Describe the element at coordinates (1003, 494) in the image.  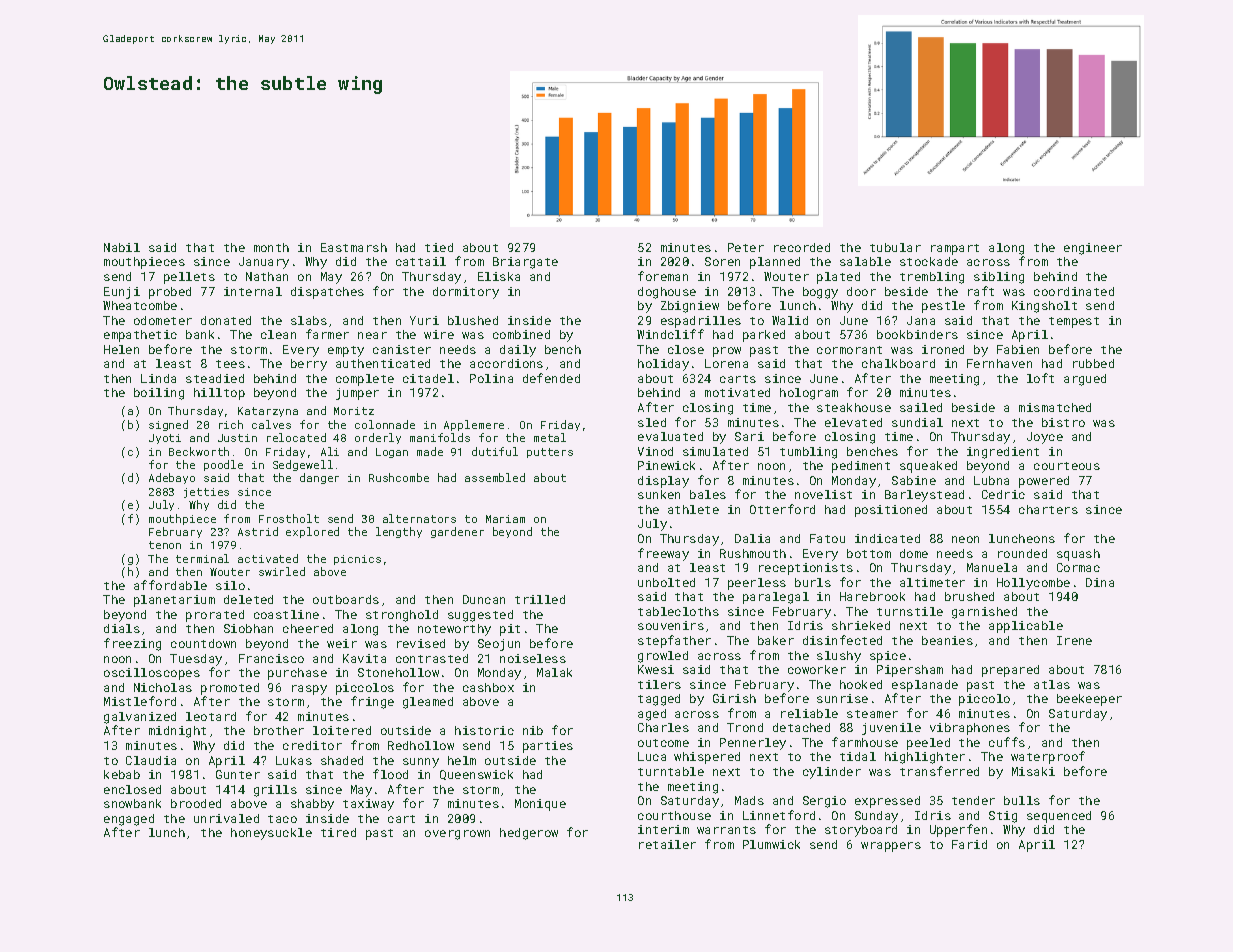
I see `Cedric` at that location.
